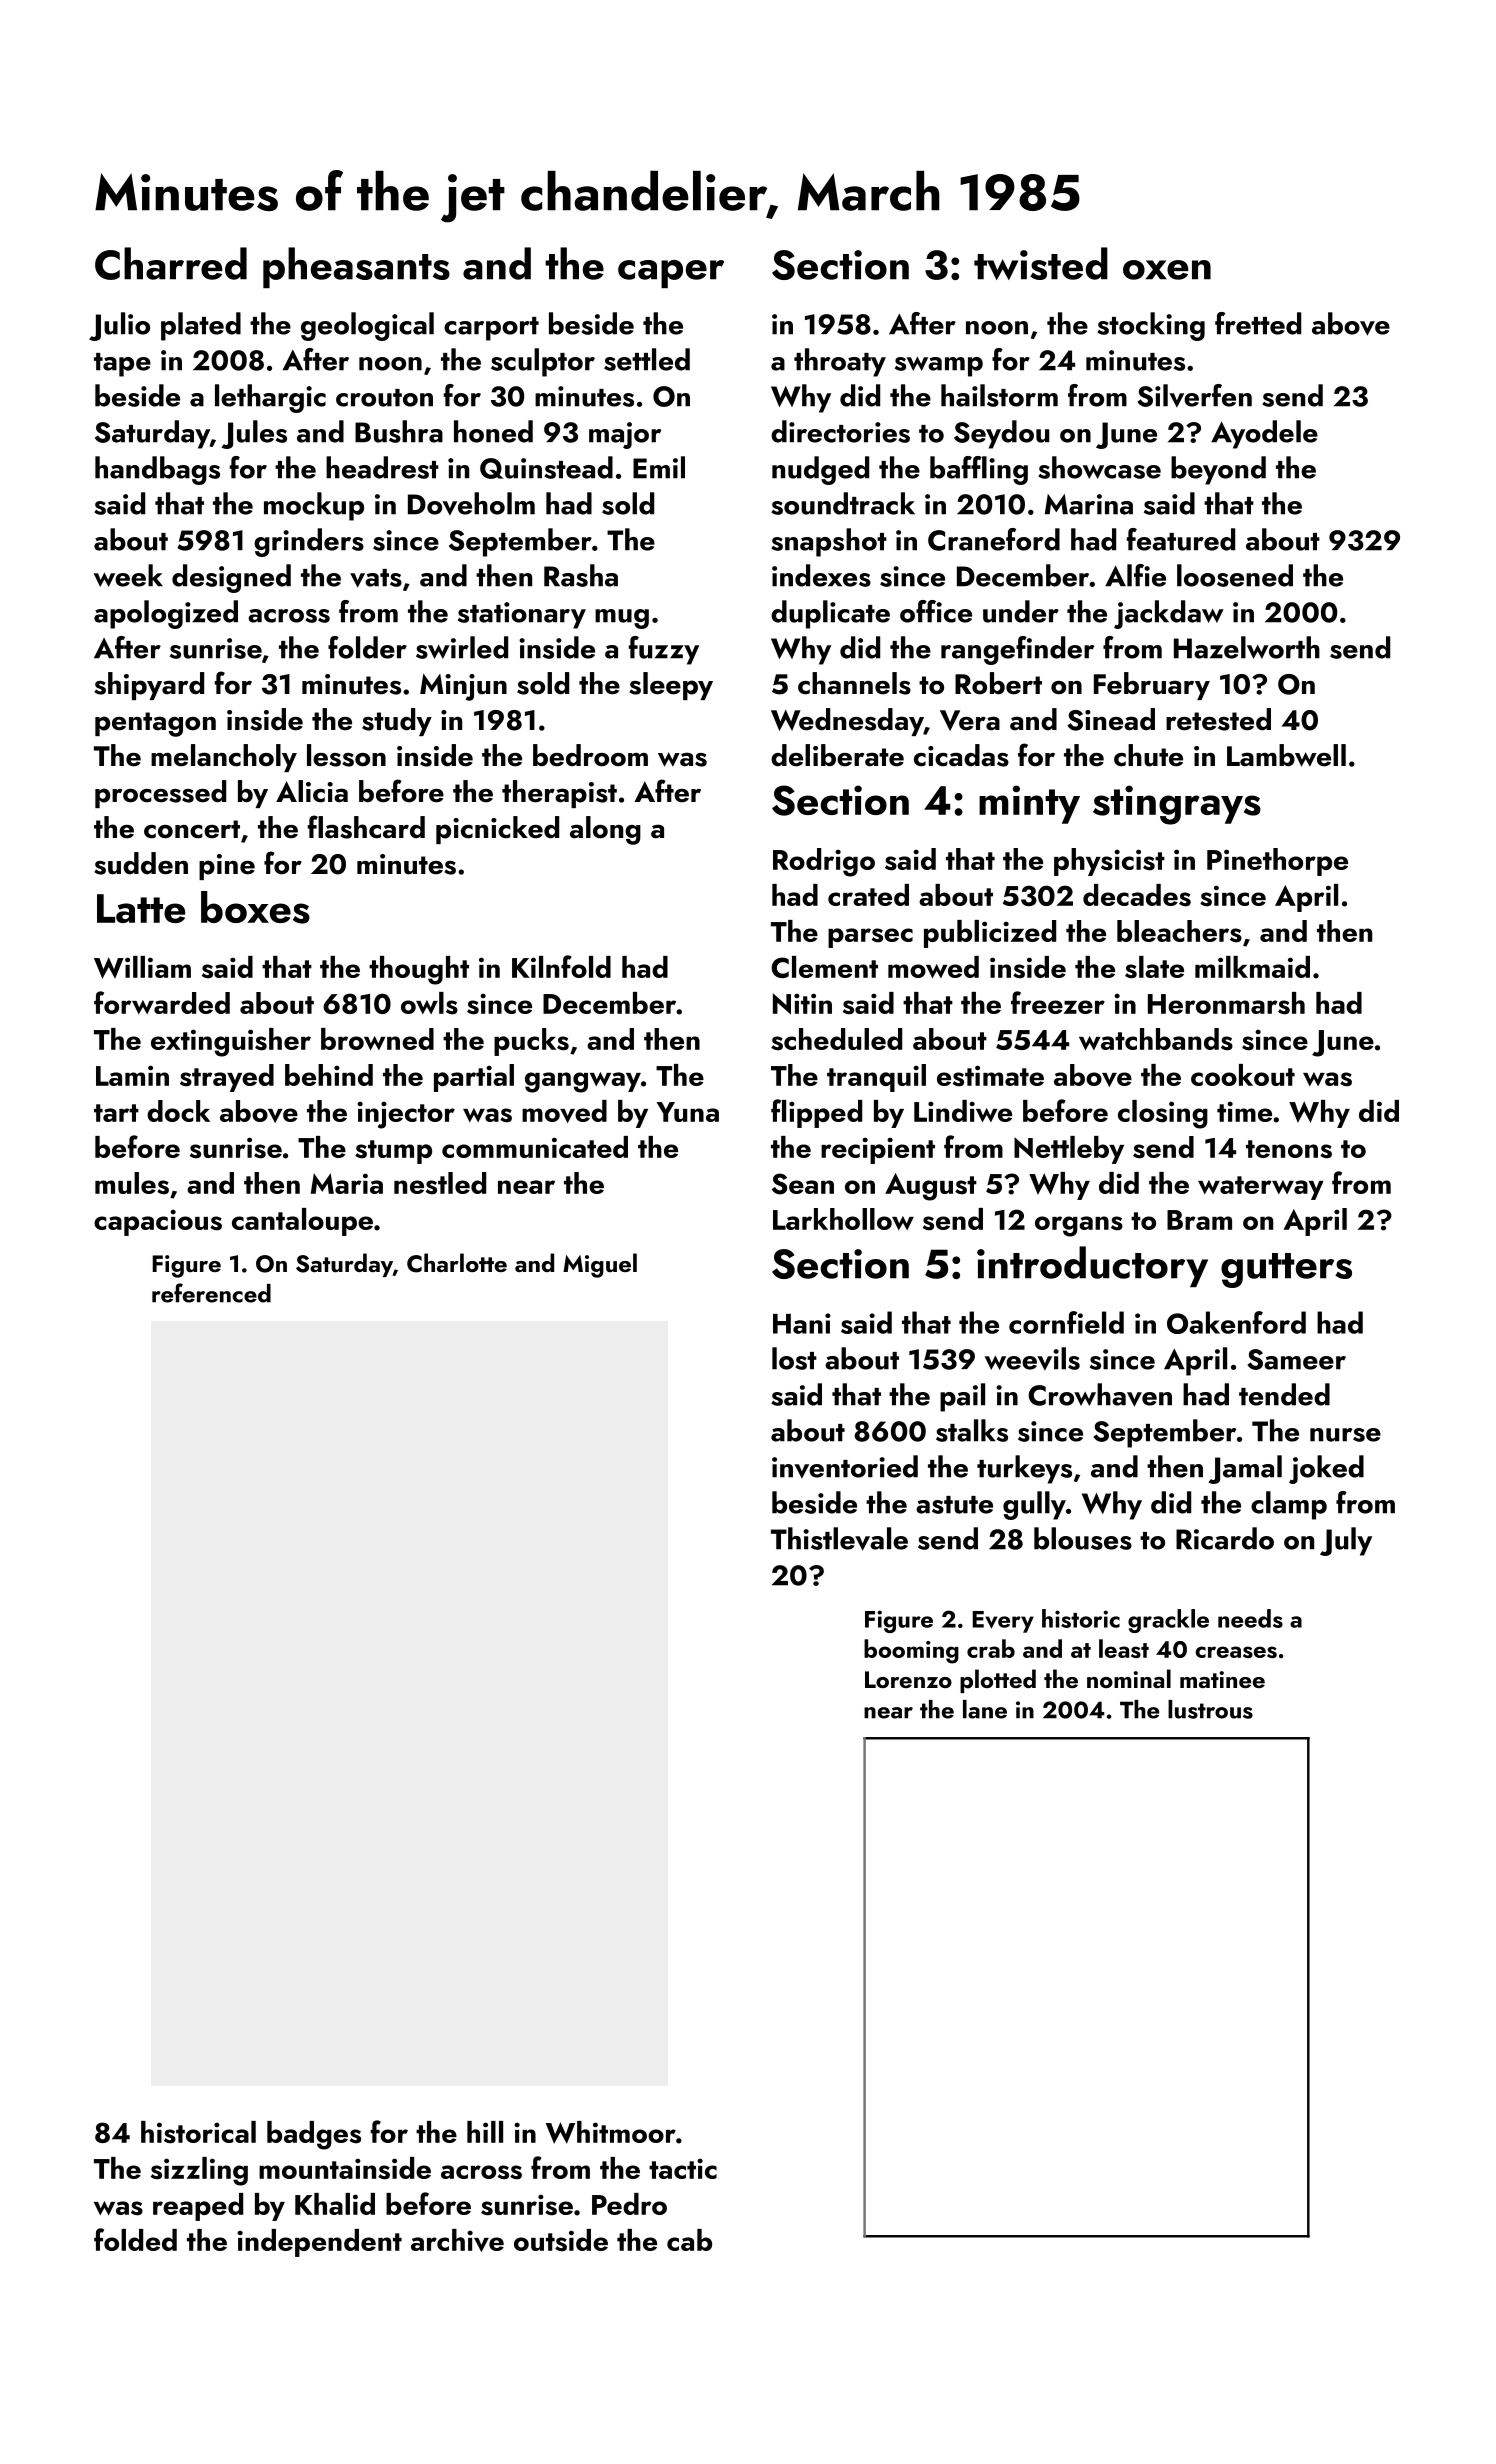 The height and width of the page is (2464, 1496). What do you see at coordinates (688, 1112) in the page?
I see `Yuna` at bounding box center [688, 1112].
